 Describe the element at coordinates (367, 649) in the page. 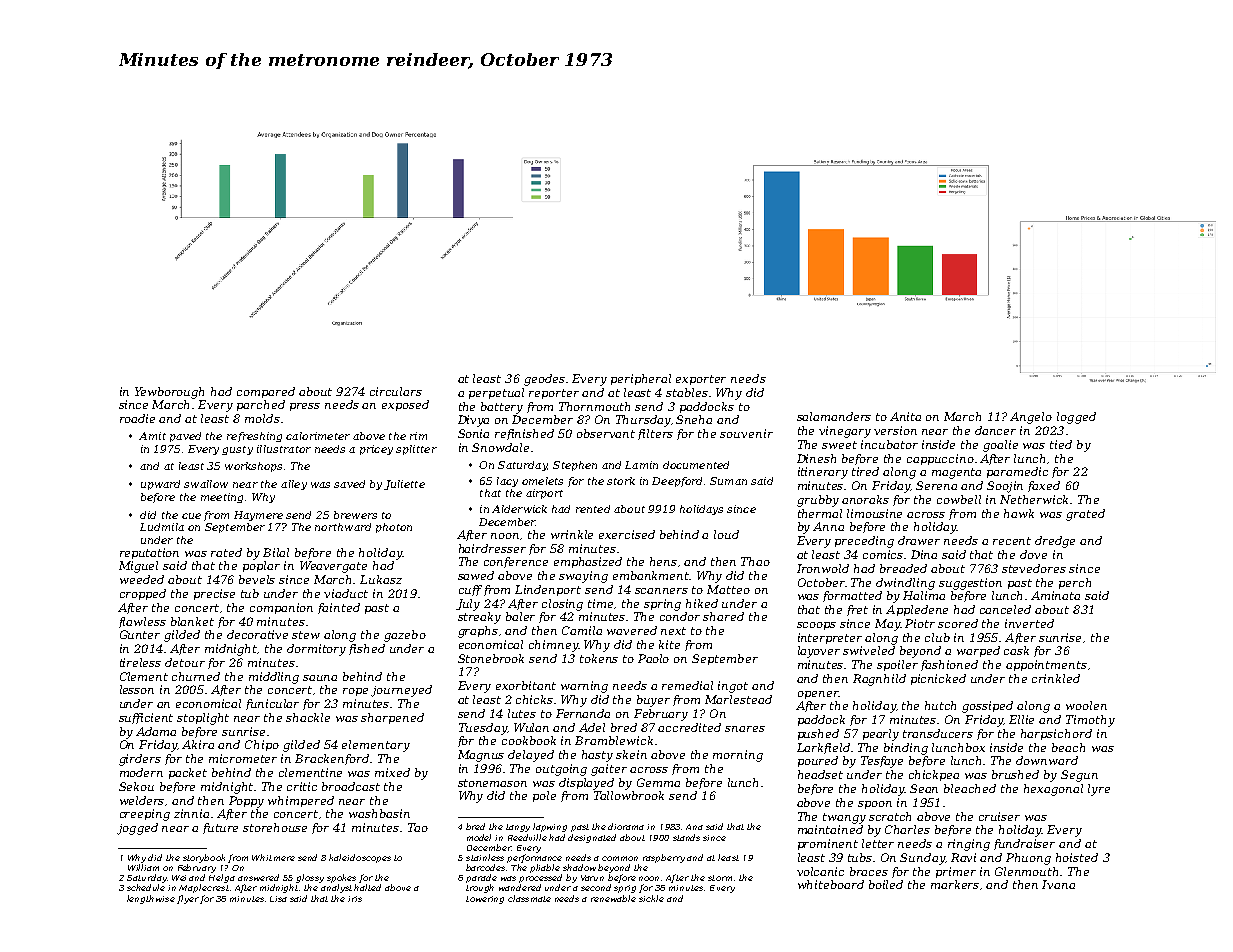

I see `fished` at that location.
